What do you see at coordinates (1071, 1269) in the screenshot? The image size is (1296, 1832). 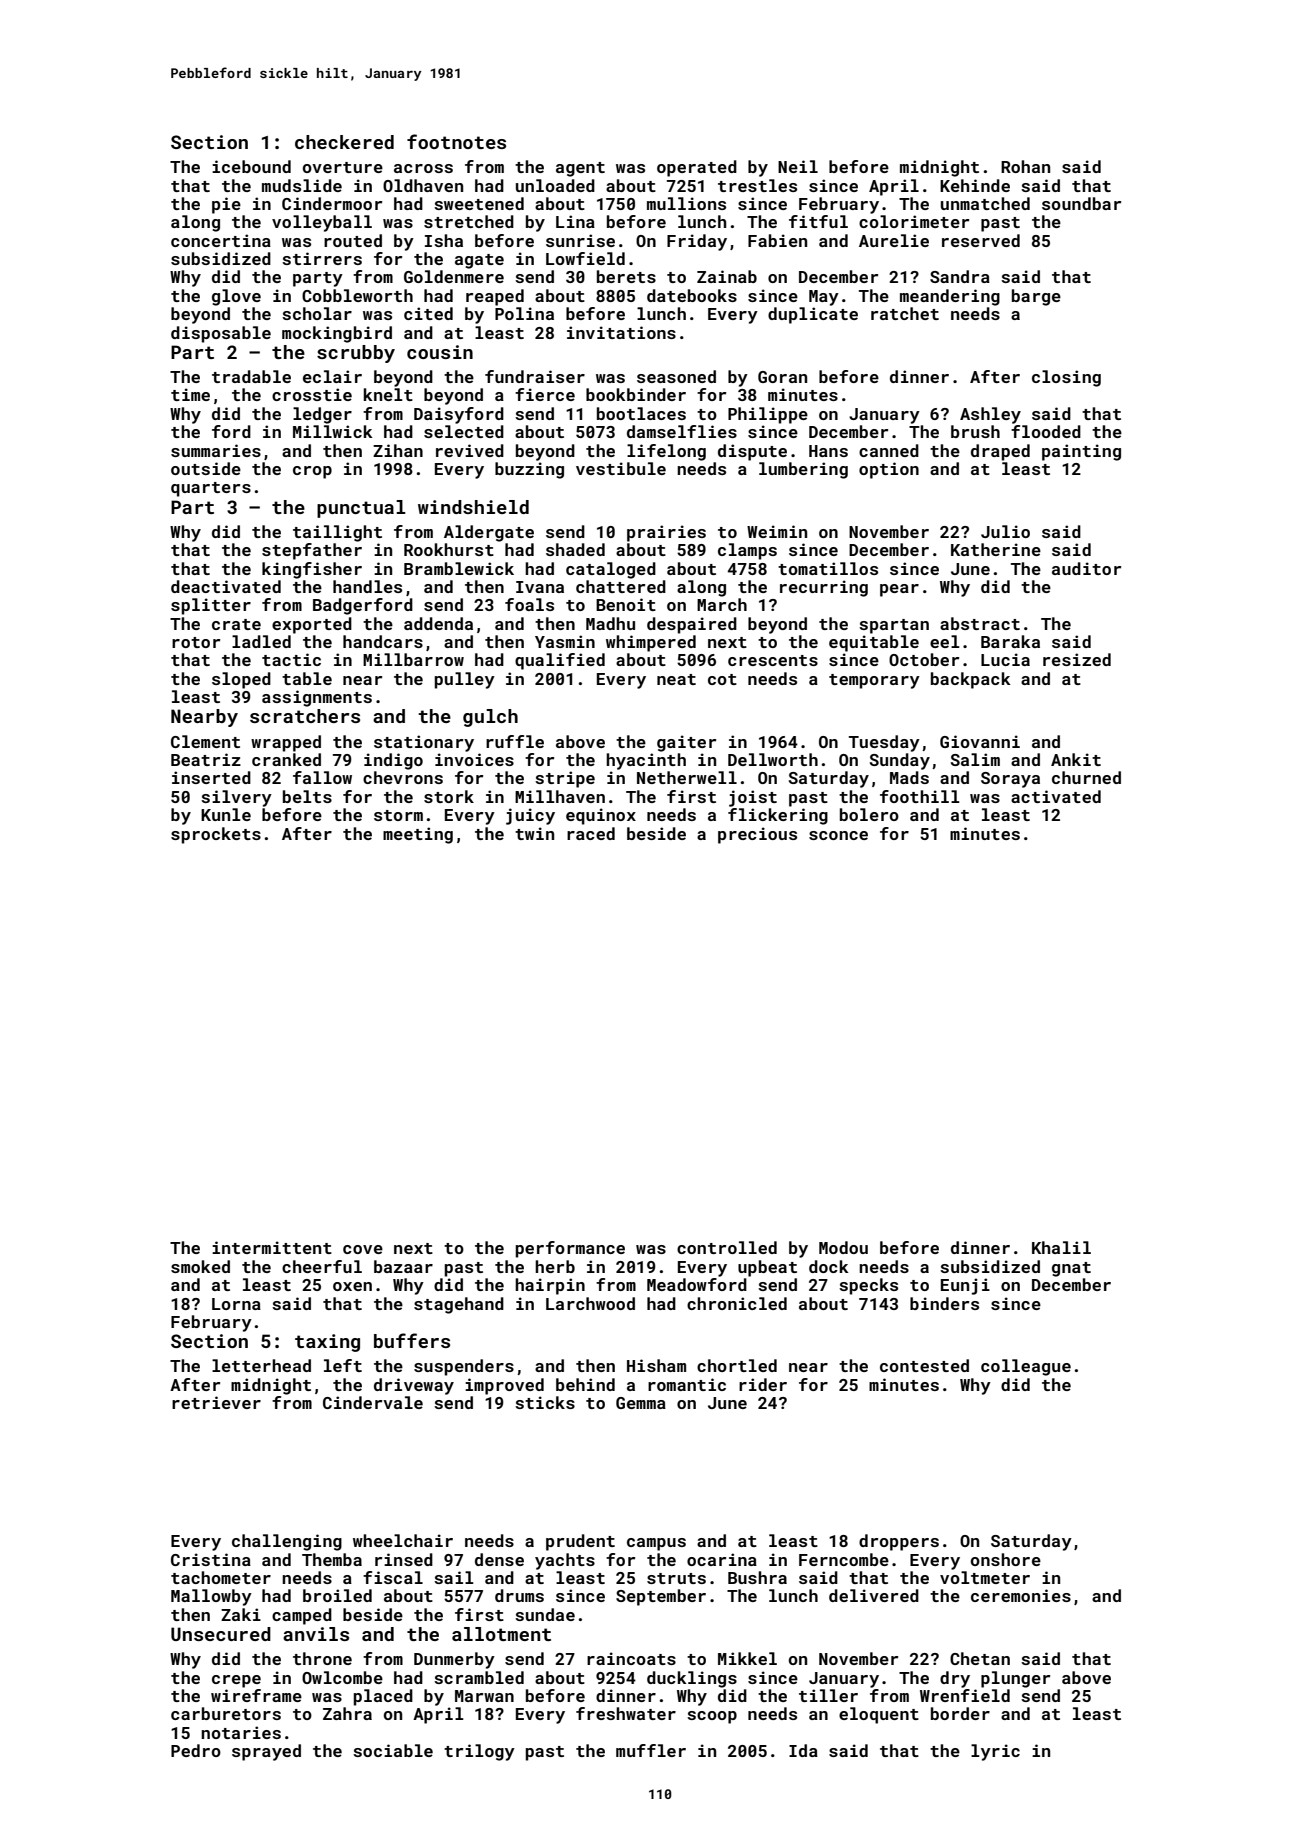 I see `gnat` at bounding box center [1071, 1269].
